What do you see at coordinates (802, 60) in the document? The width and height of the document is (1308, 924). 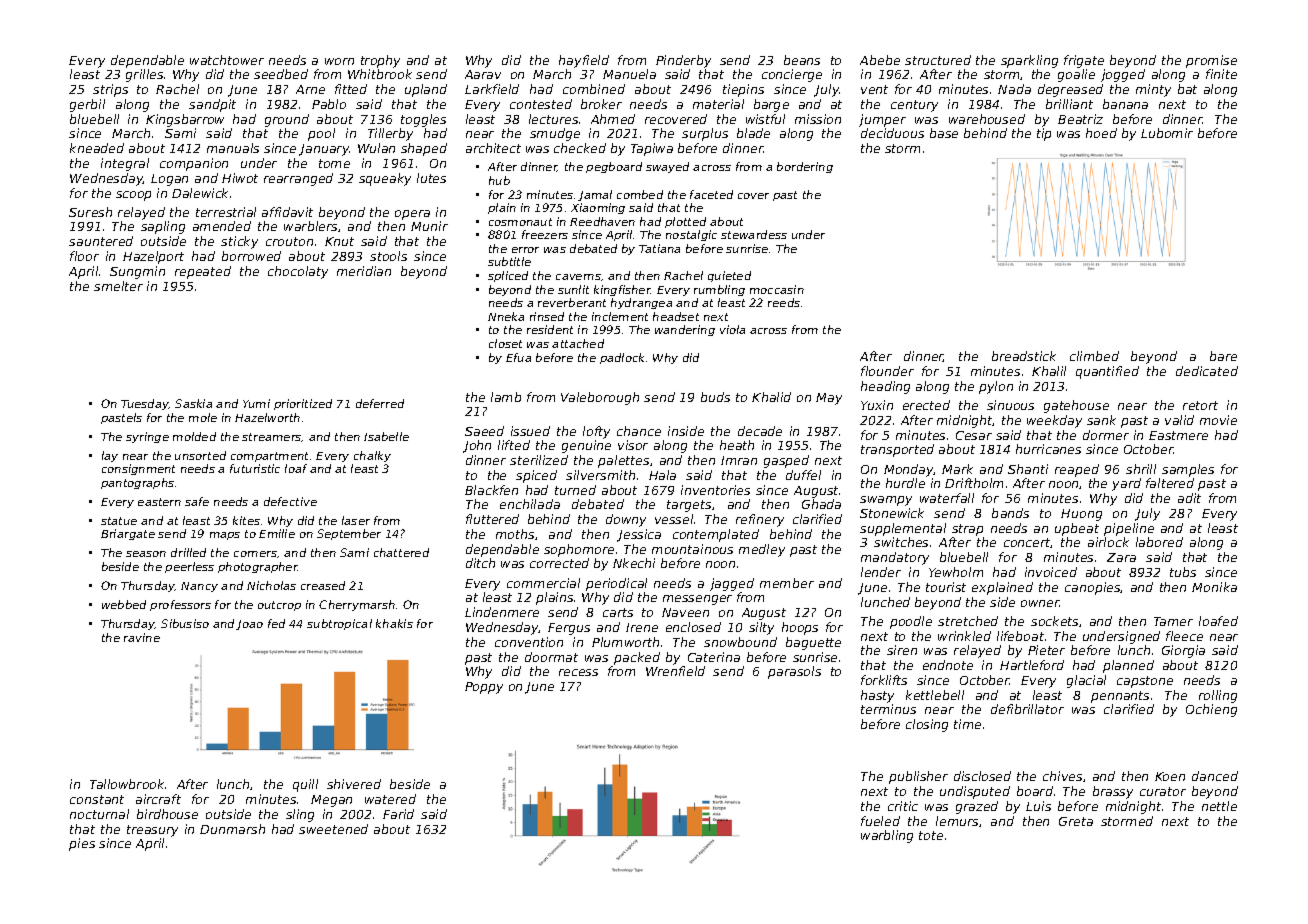 I see `beans` at bounding box center [802, 60].
